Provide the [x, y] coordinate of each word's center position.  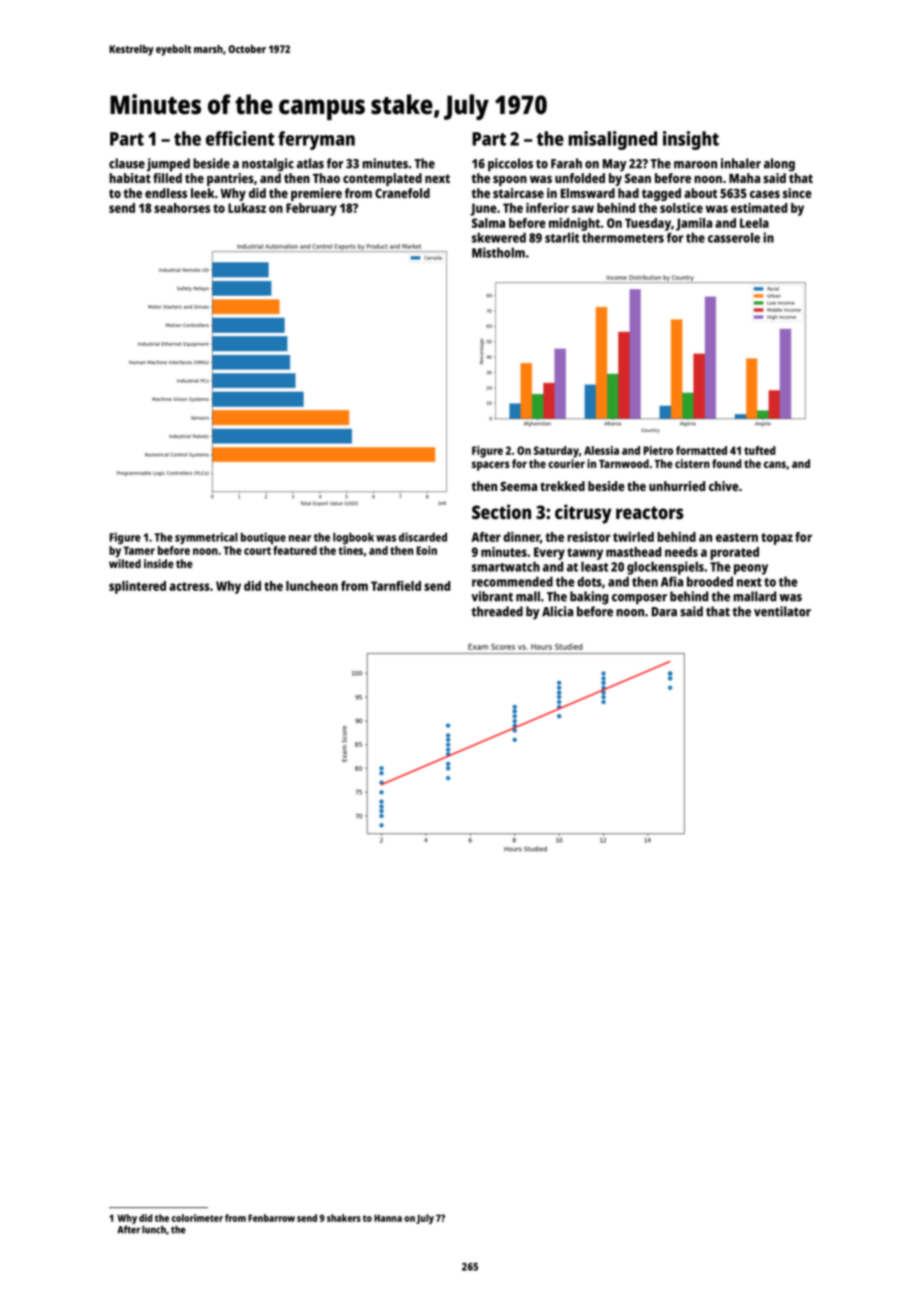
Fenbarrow [271, 1218]
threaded [497, 611]
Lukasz [247, 208]
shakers [344, 1218]
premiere [316, 194]
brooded [710, 581]
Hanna [388, 1218]
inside [159, 563]
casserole [734, 237]
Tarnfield [396, 586]
